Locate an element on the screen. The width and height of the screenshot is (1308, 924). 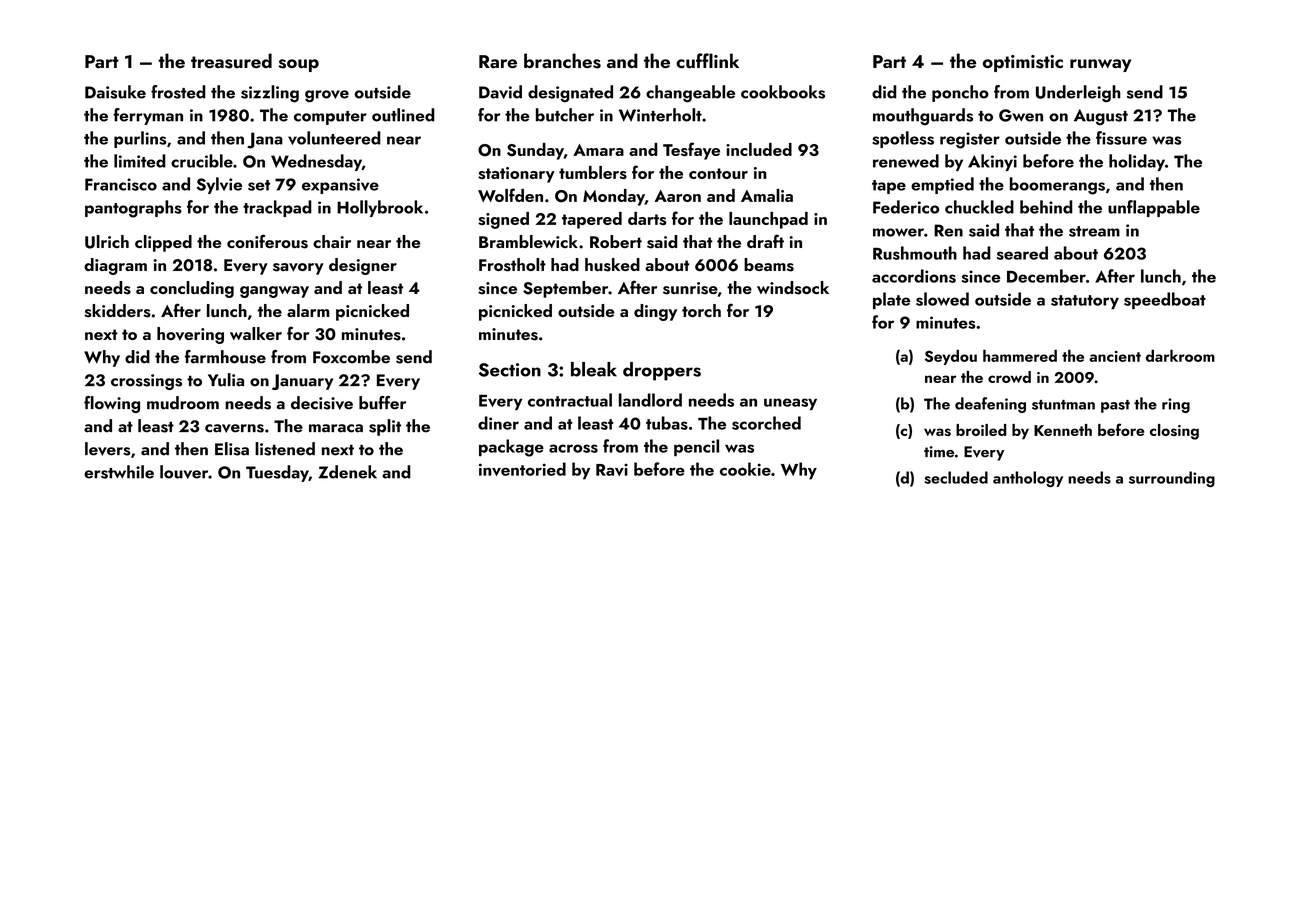
changeable is located at coordinates (690, 94).
